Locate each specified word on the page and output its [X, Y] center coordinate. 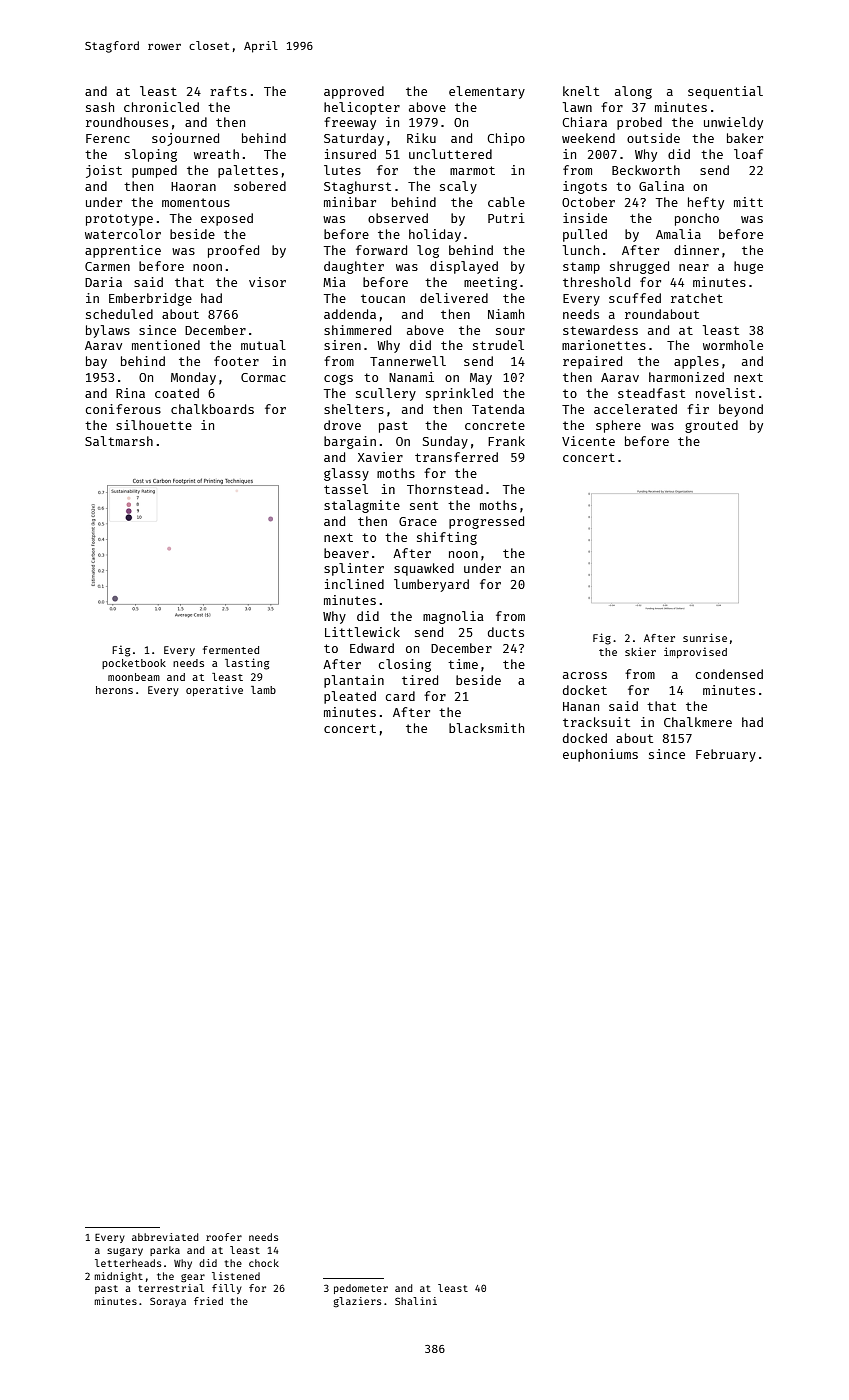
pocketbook [134, 664]
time [463, 664]
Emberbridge [150, 299]
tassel [346, 489]
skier [640, 651]
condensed [729, 674]
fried [208, 1301]
